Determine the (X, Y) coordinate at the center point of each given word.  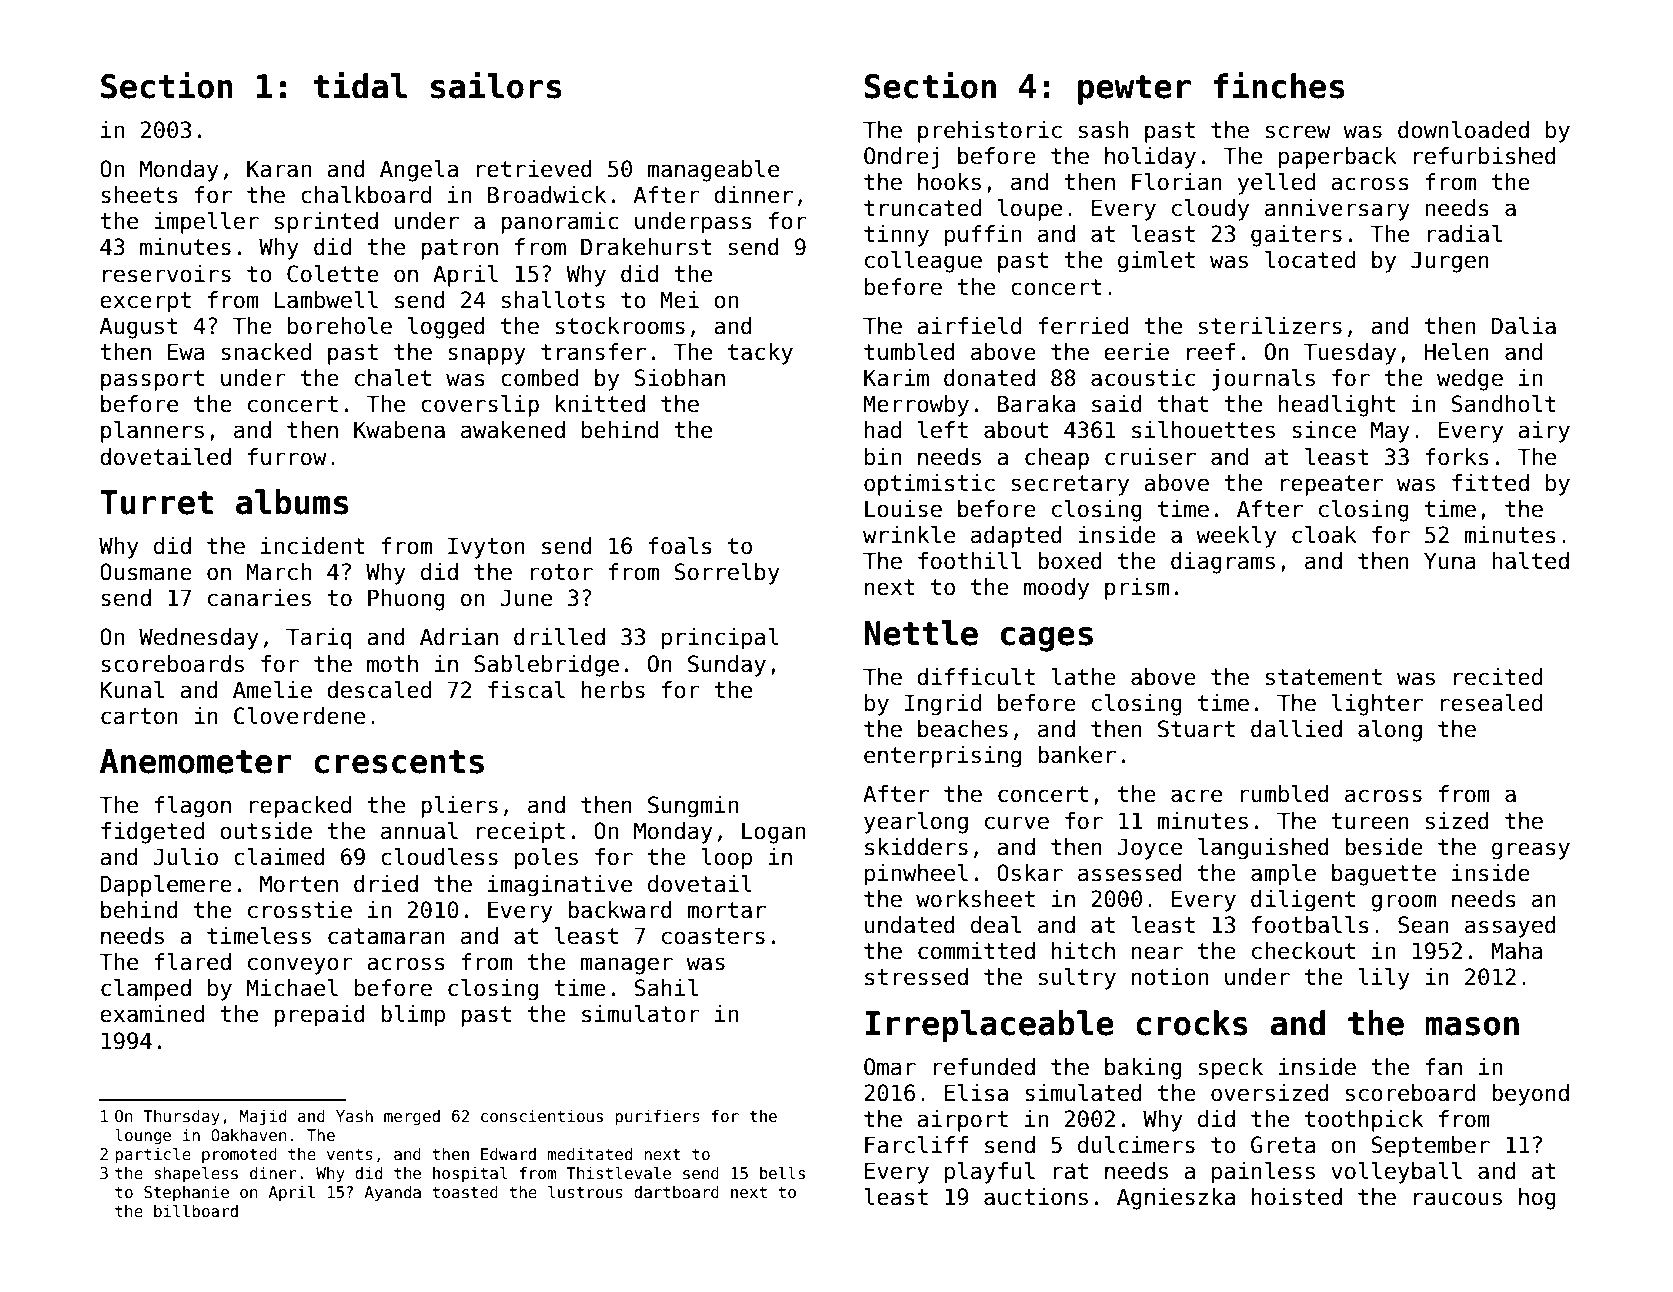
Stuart (1196, 729)
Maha (1516, 951)
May (1390, 432)
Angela (419, 171)
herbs (613, 690)
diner (273, 1173)
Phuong (406, 600)
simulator (641, 1014)
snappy (487, 356)
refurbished (1485, 156)
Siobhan (680, 378)
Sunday (727, 666)
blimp (413, 1016)
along (1390, 731)
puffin (983, 236)
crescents (399, 762)
